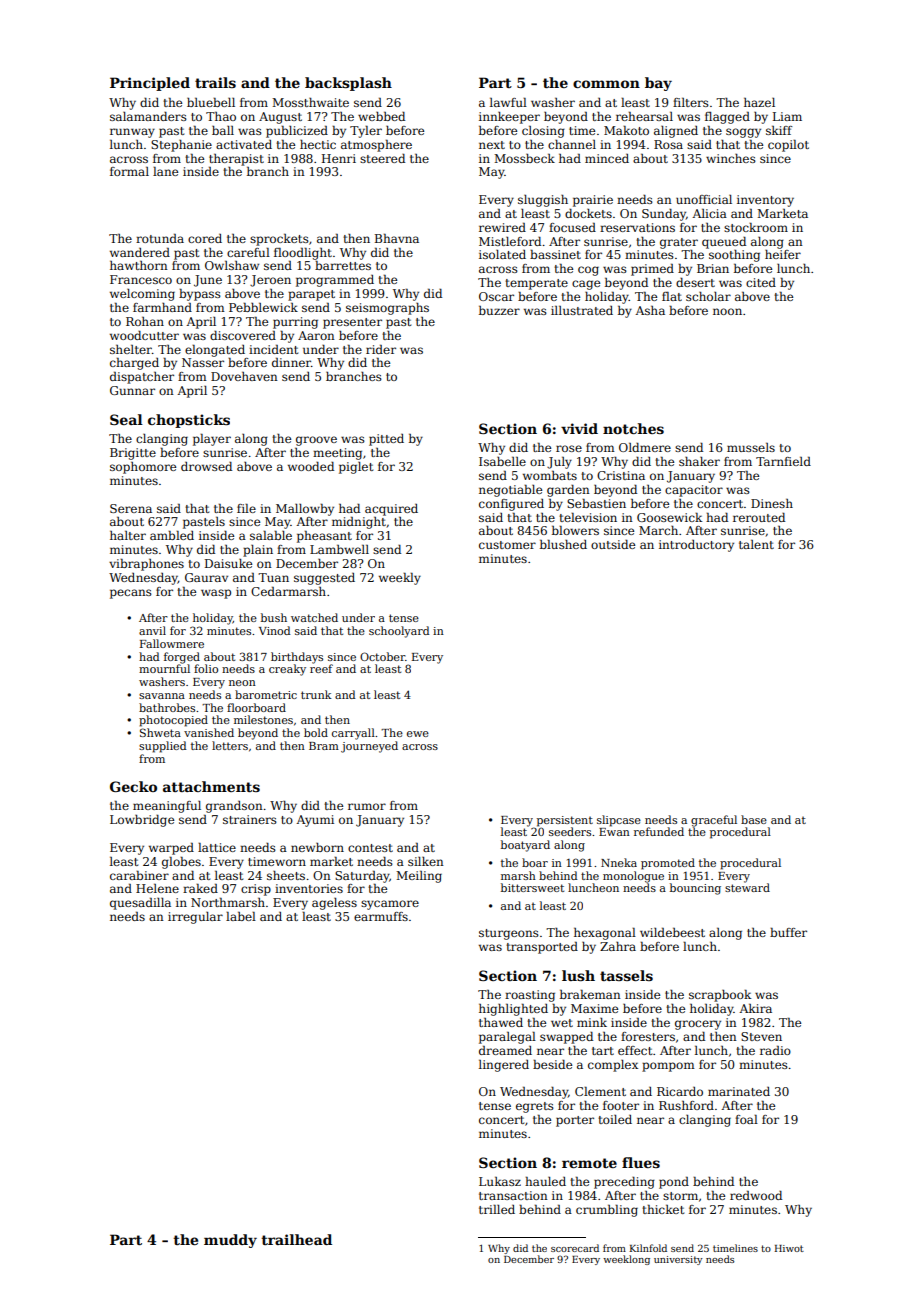 The image size is (924, 1308). I want to click on graceful, so click(714, 821).
